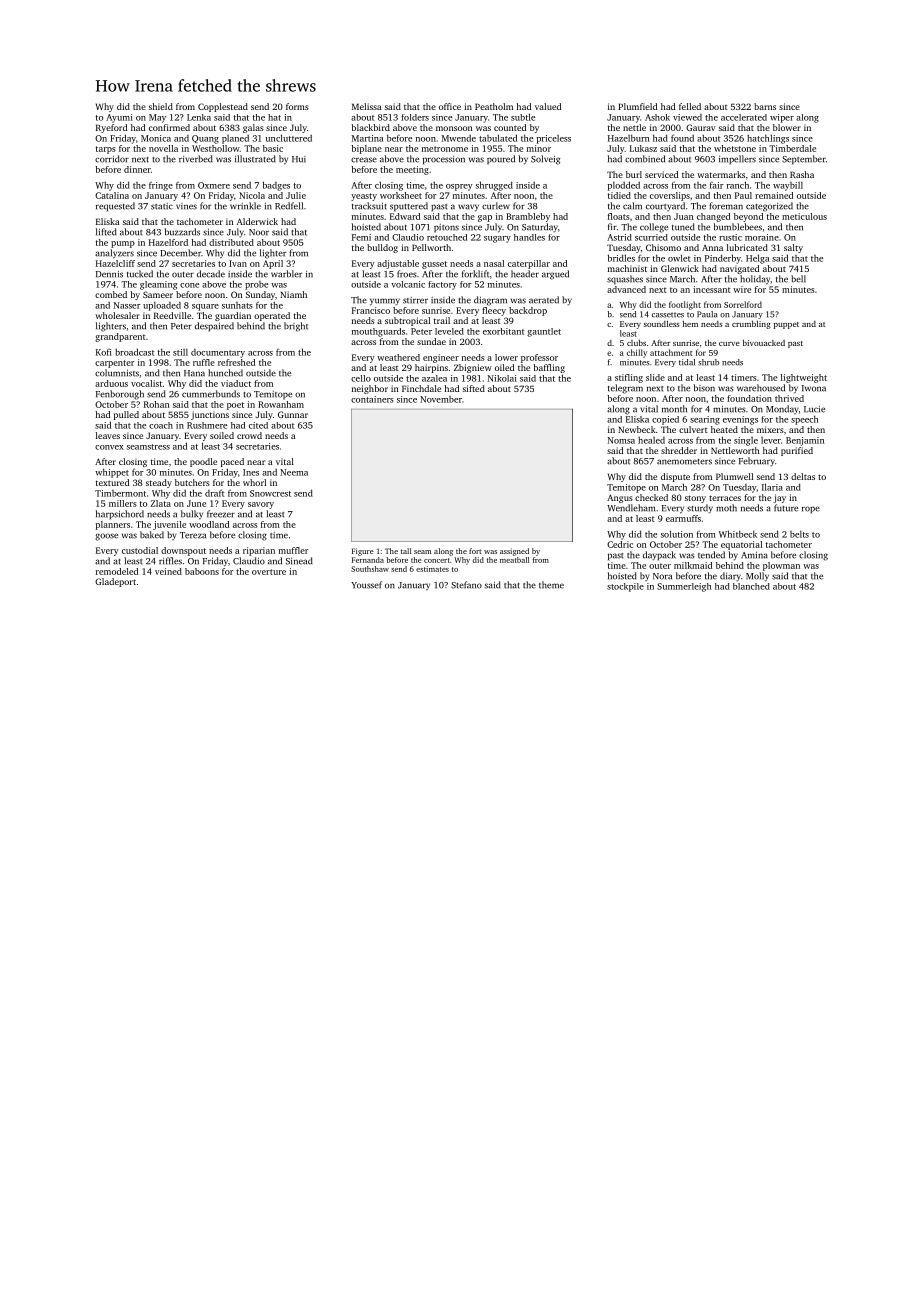 This document has width=924, height=1308. Describe the element at coordinates (743, 304) in the document. I see `Sorrelford` at that location.
